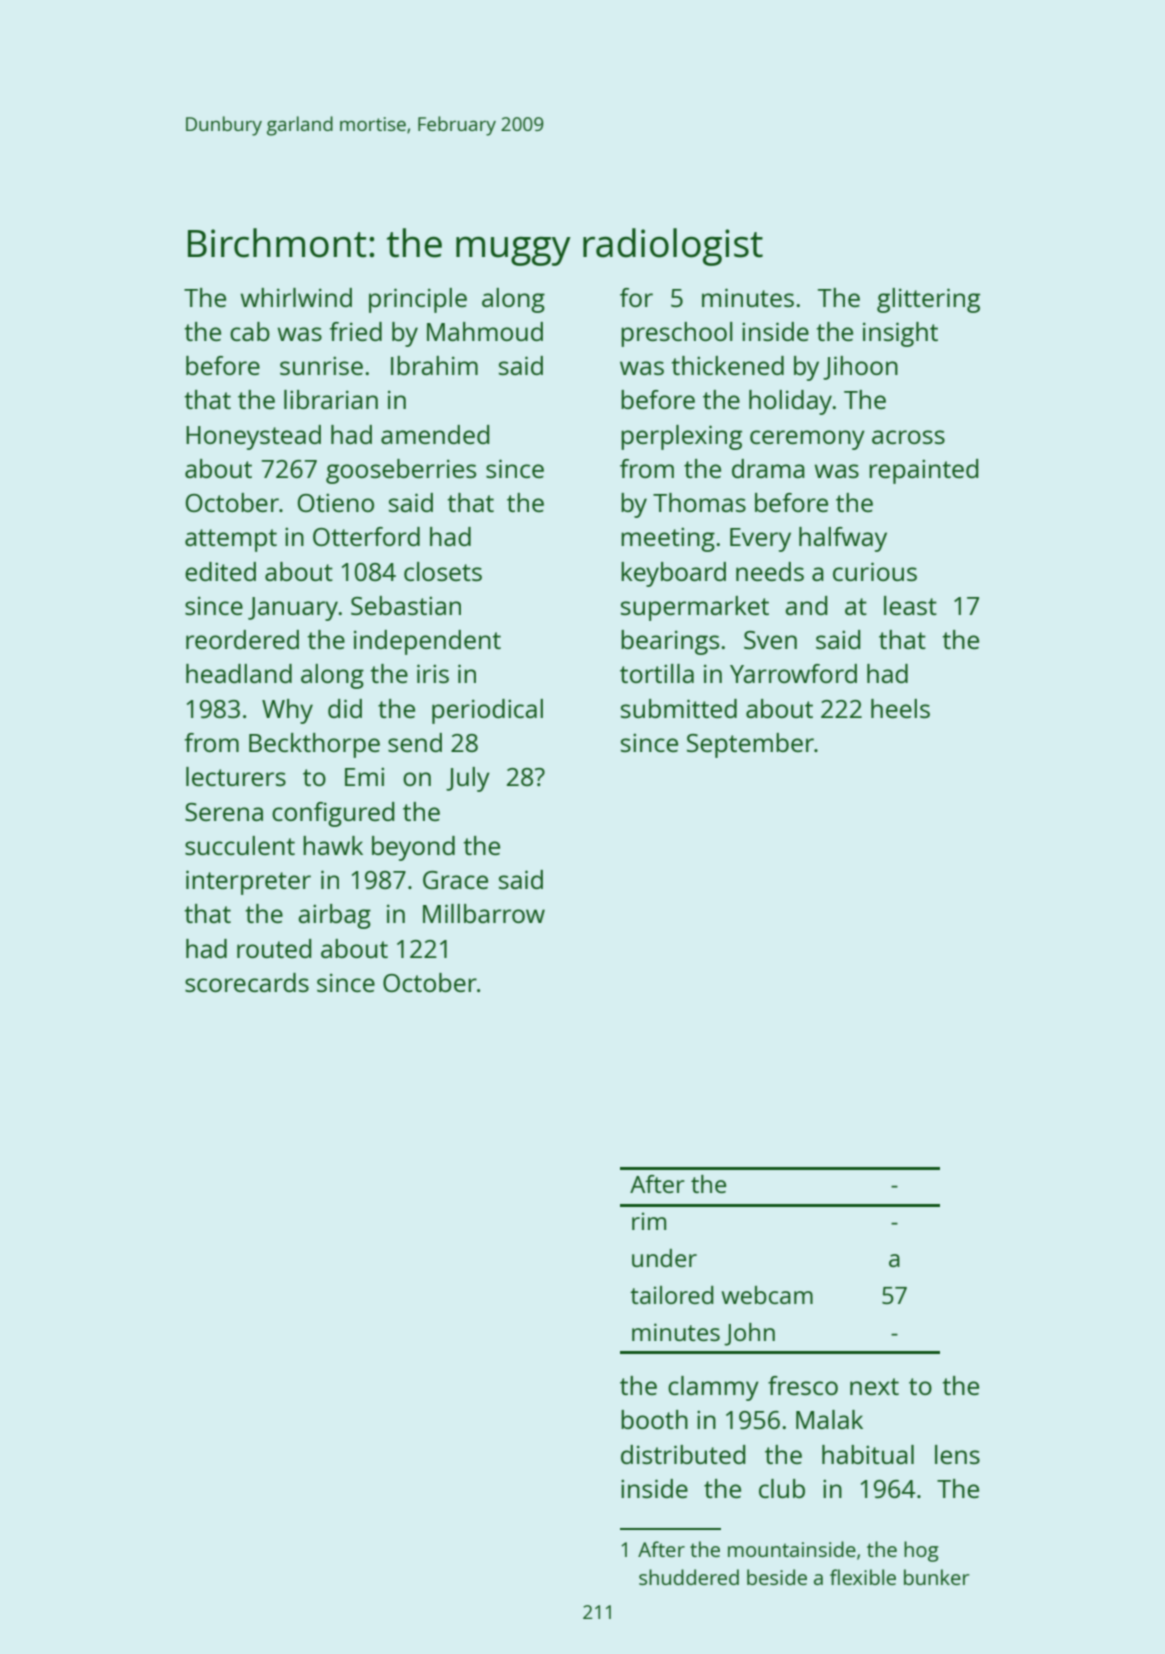  What do you see at coordinates (874, 1386) in the page?
I see `next` at bounding box center [874, 1386].
